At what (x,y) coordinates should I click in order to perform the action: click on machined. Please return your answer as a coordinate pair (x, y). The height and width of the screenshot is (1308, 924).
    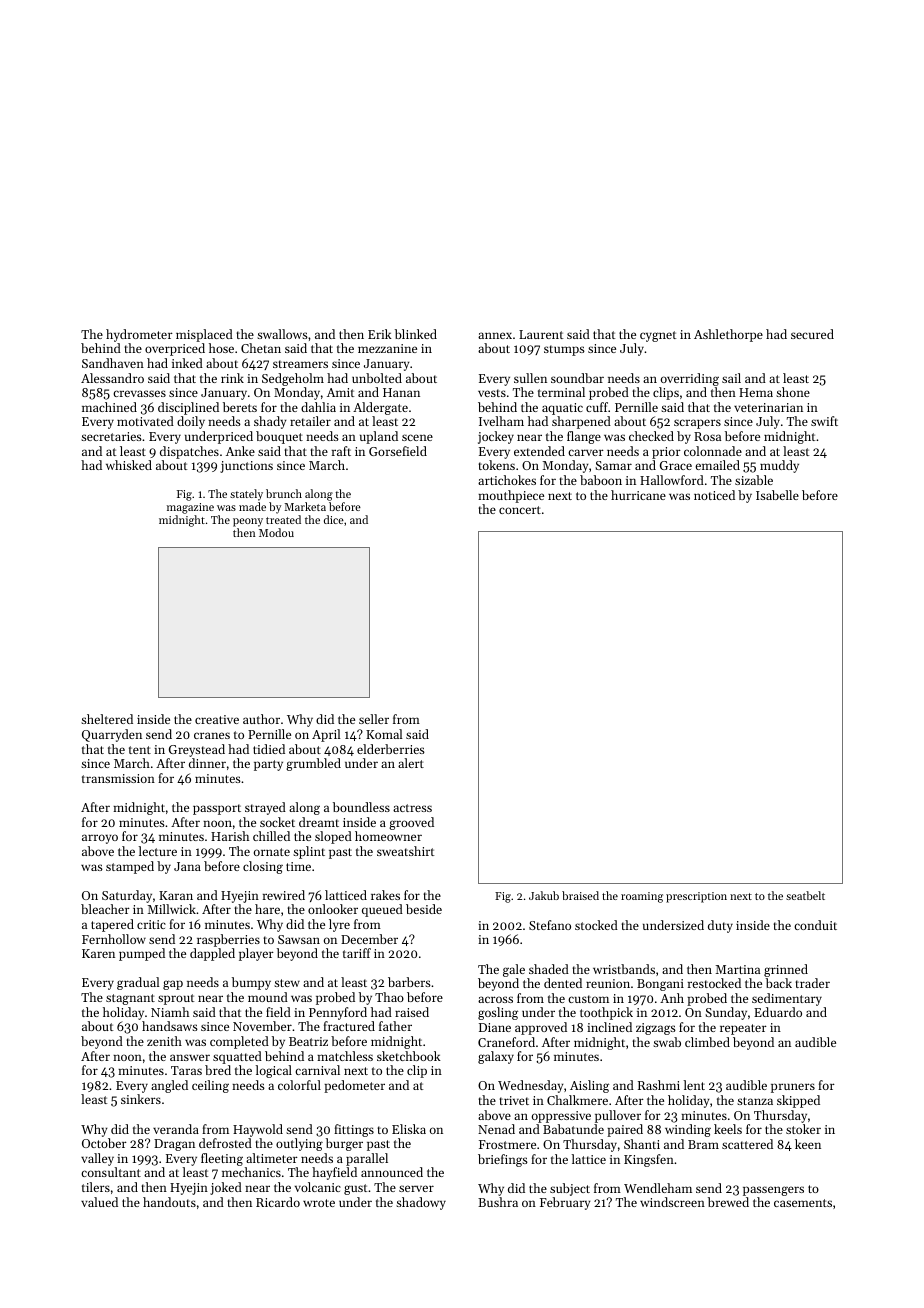
    Looking at the image, I should click on (109, 407).
